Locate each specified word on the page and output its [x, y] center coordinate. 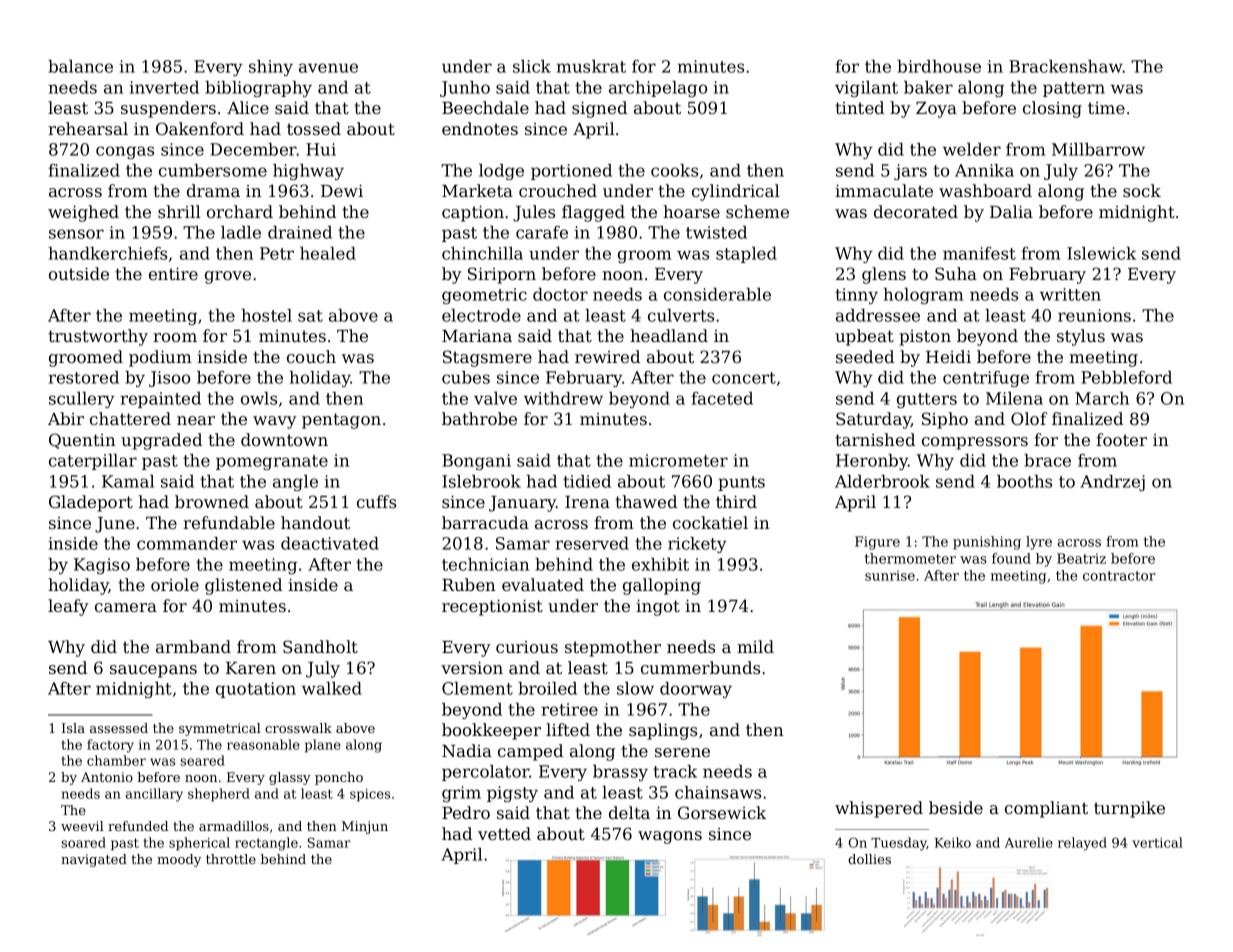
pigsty [512, 794]
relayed [1082, 844]
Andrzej [1112, 483]
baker [928, 87]
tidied [587, 481]
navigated [94, 860]
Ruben [469, 584]
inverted [164, 87]
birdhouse [939, 66]
